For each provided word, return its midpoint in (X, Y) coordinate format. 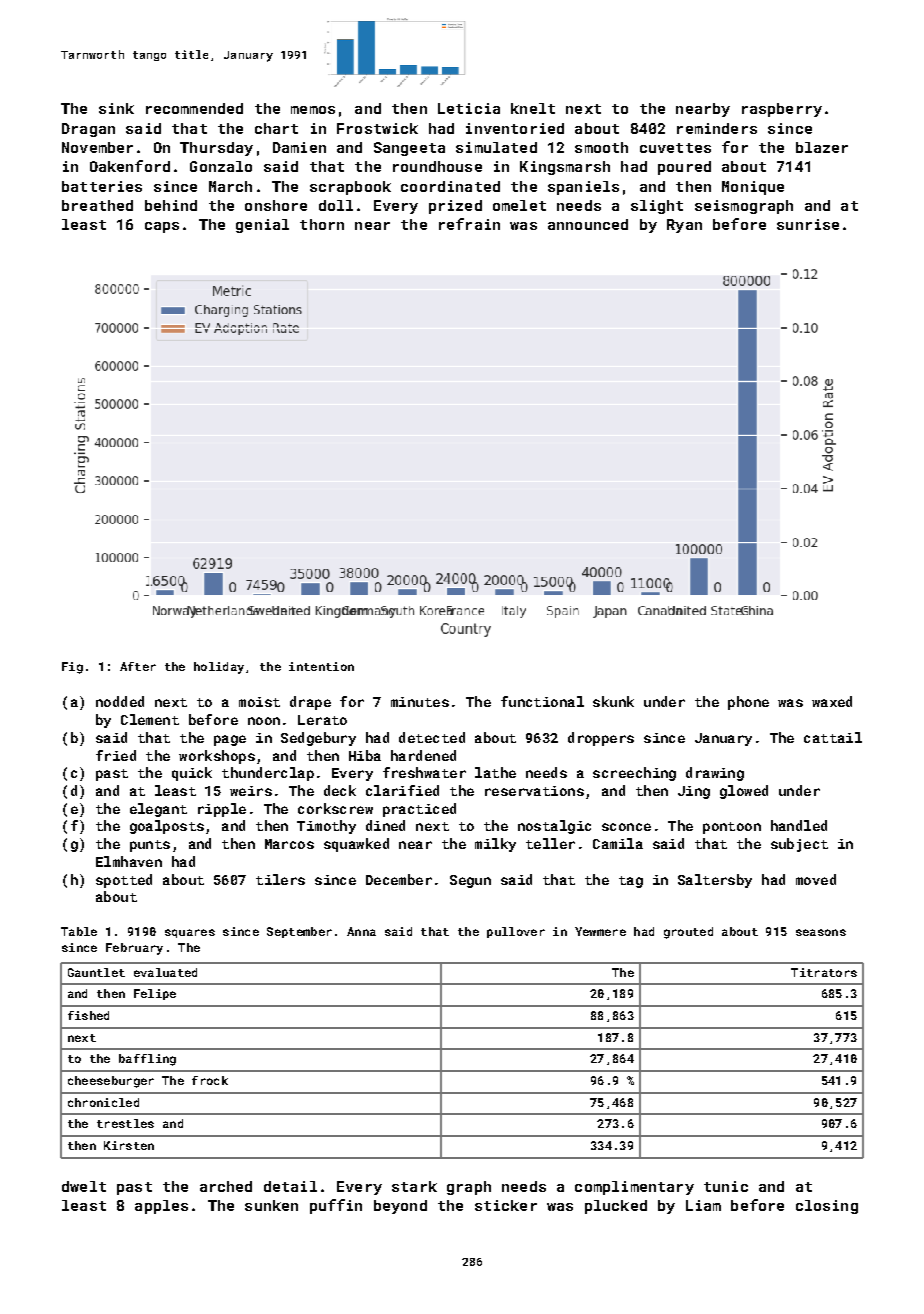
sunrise (808, 224)
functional (542, 701)
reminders (717, 128)
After (138, 666)
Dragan (88, 130)
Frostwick (377, 128)
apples (161, 1207)
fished (88, 1015)
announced (588, 224)
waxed (832, 701)
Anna (361, 931)
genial (262, 226)
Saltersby (715, 881)
